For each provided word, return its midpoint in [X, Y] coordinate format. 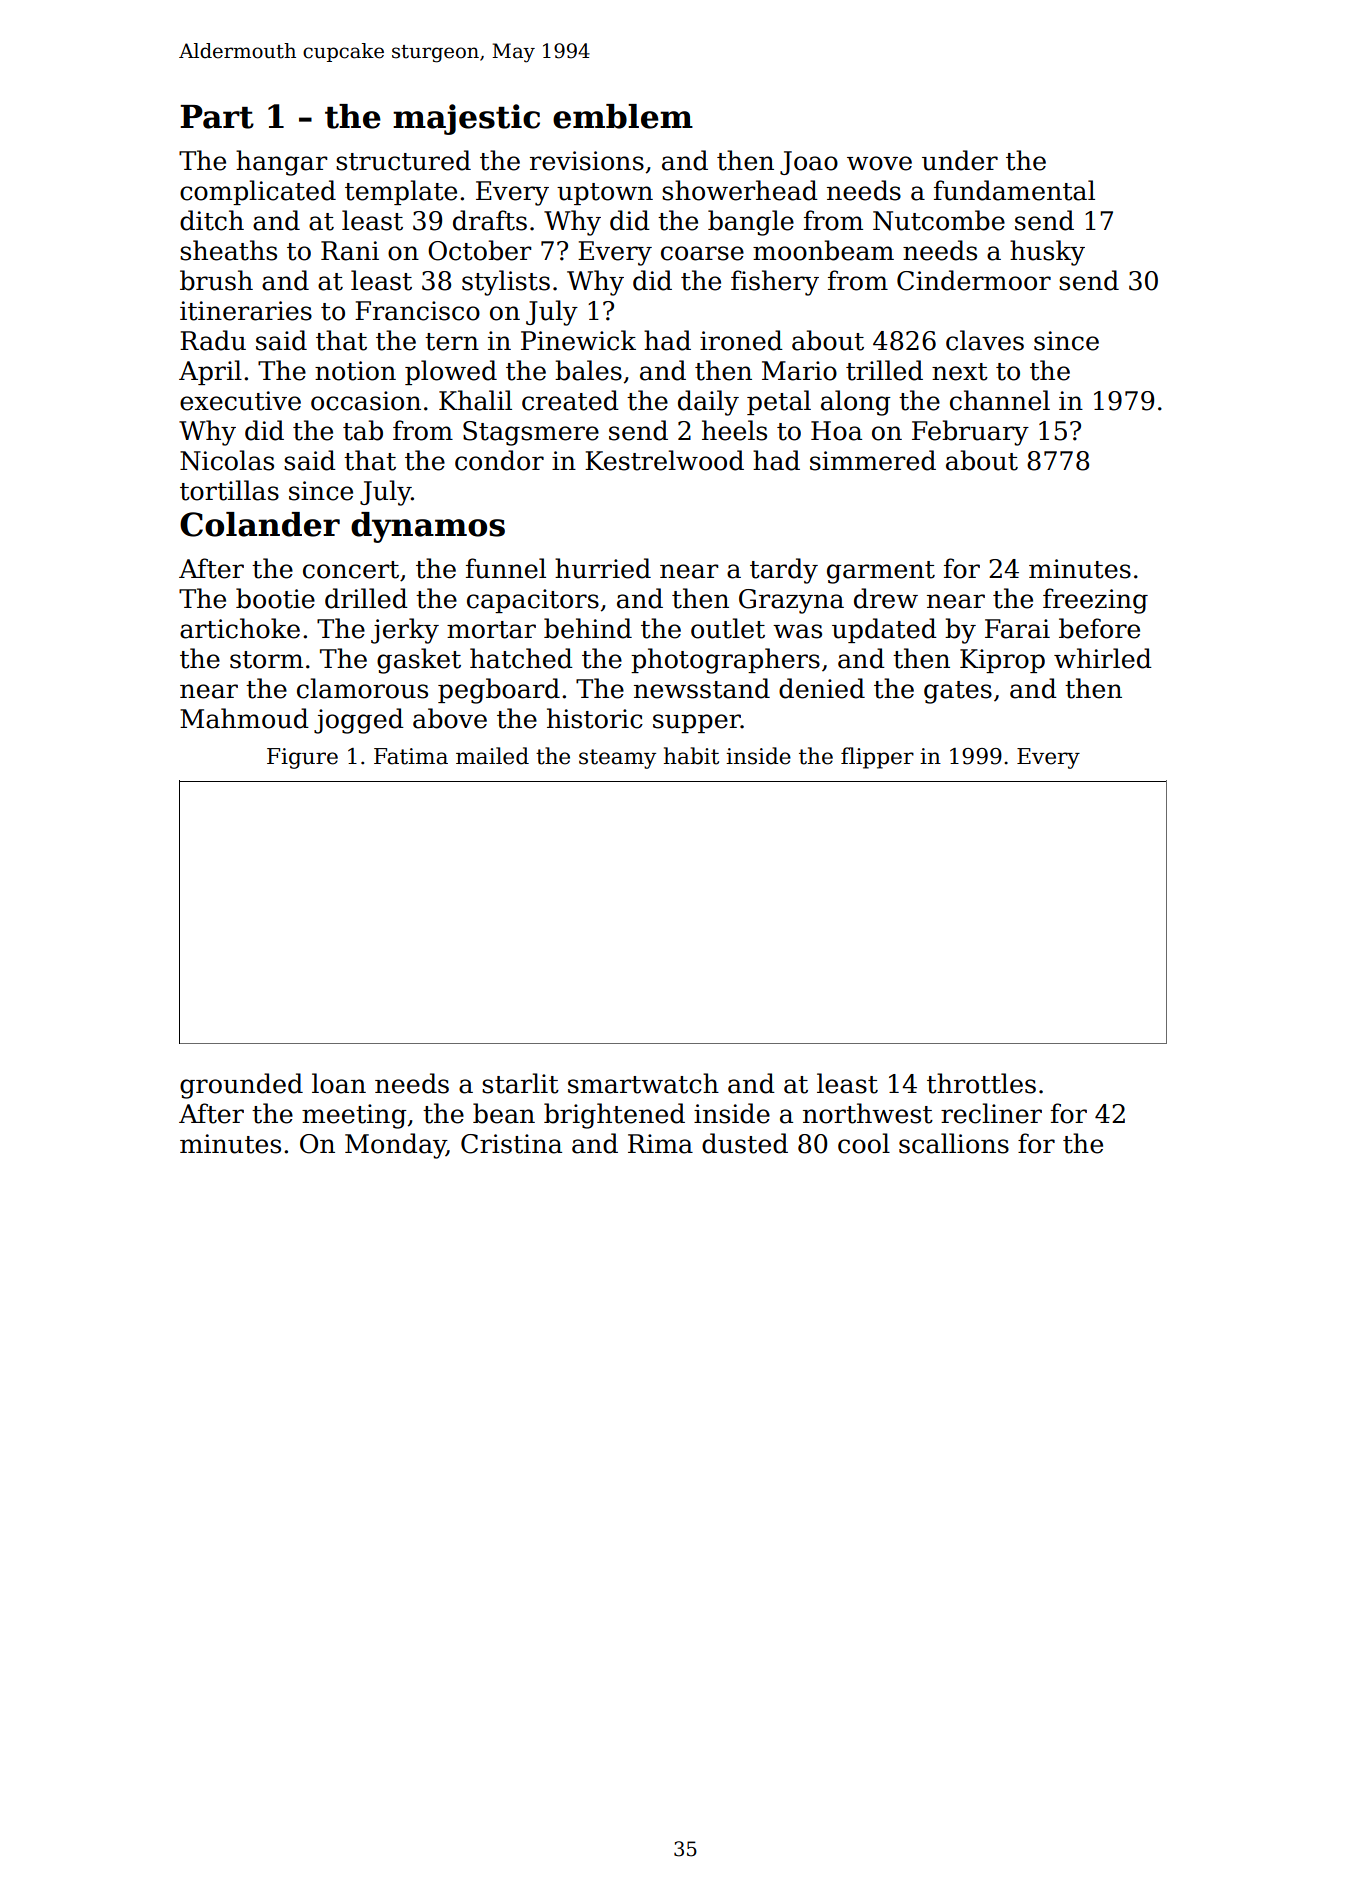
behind [588, 628]
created [570, 400]
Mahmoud [244, 718]
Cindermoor [974, 280]
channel [1000, 400]
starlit [520, 1083]
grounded [241, 1086]
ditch [212, 220]
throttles [981, 1083]
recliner [991, 1113]
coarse [702, 253]
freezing [1095, 601]
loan [339, 1083]
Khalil [475, 400]
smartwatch [643, 1083]
